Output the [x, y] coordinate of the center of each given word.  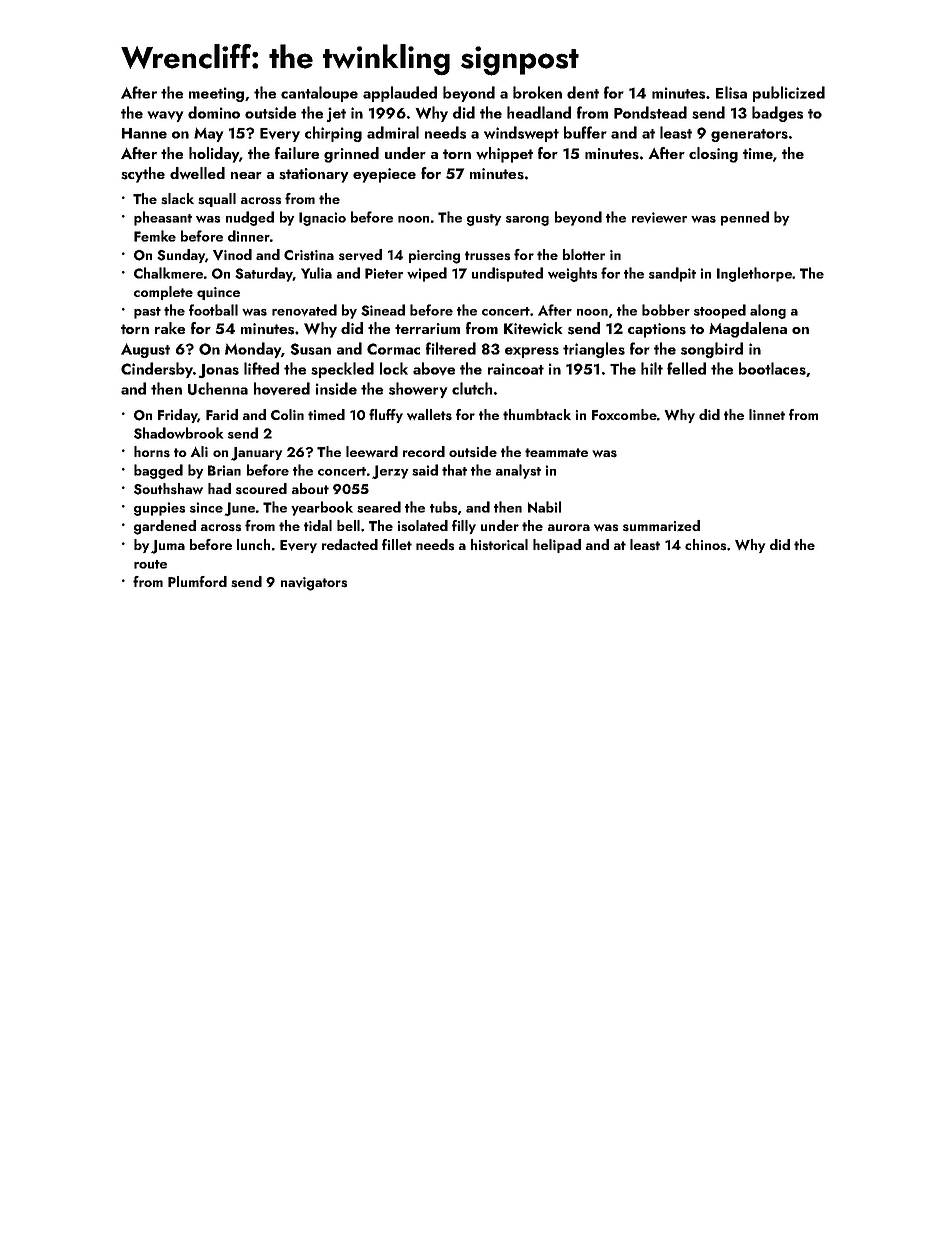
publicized [789, 94]
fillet [397, 544]
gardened [165, 527]
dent [583, 92]
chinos [705, 544]
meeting [216, 94]
